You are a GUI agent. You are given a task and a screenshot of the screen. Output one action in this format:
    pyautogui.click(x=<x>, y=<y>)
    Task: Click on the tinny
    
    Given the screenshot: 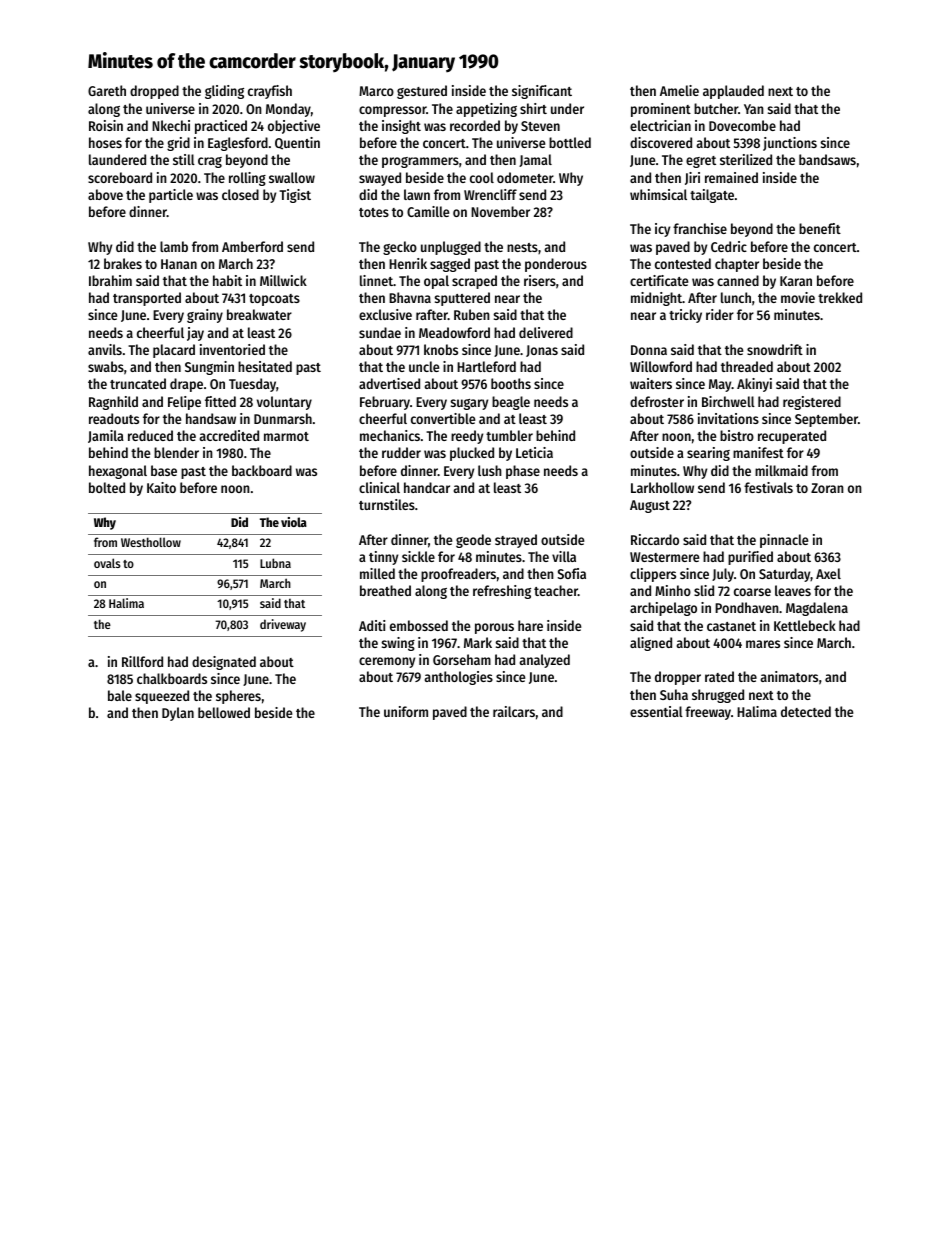 What is the action you would take?
    pyautogui.click(x=383, y=558)
